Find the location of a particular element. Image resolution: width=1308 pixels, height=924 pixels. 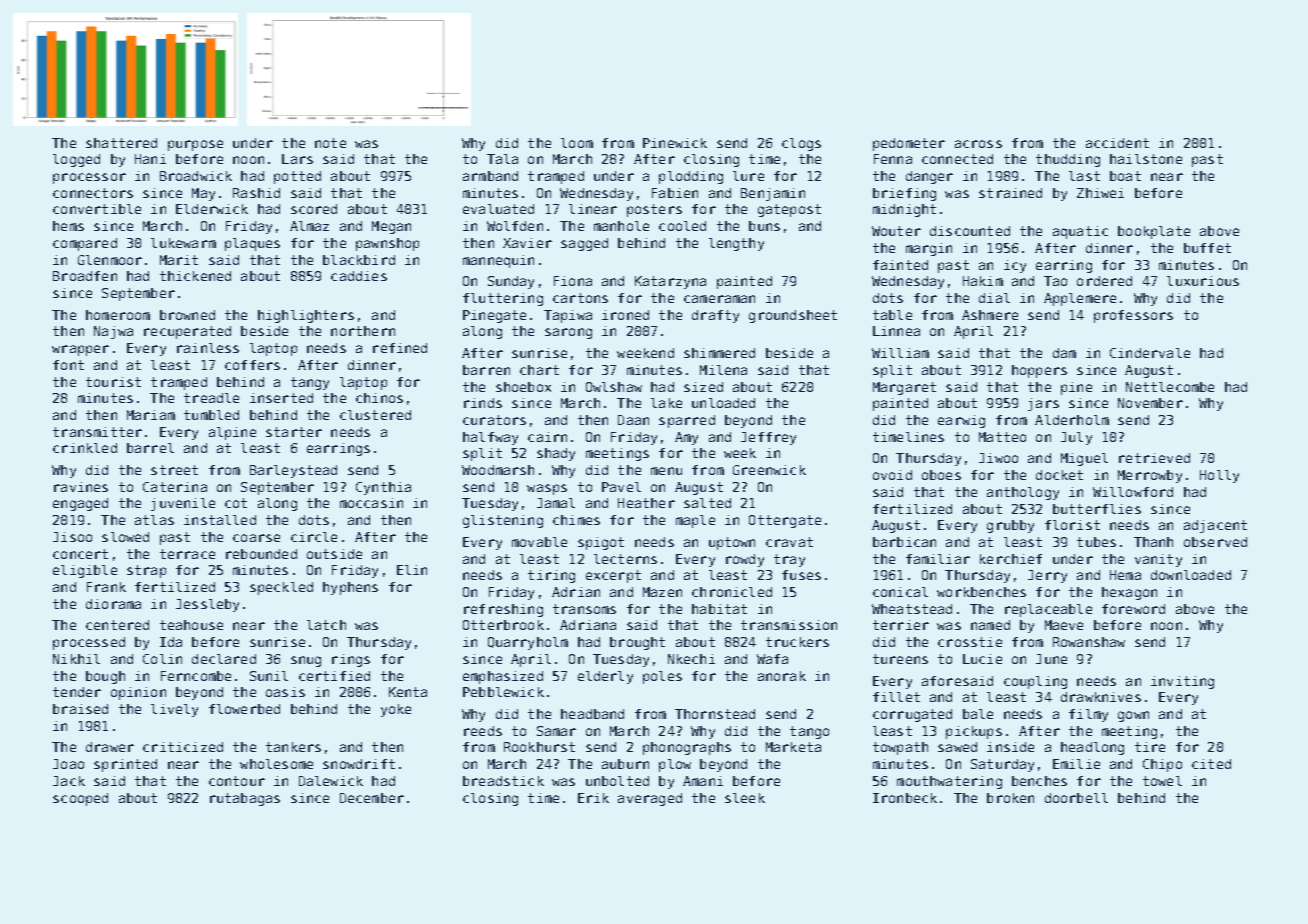

eligible is located at coordinates (85, 571).
